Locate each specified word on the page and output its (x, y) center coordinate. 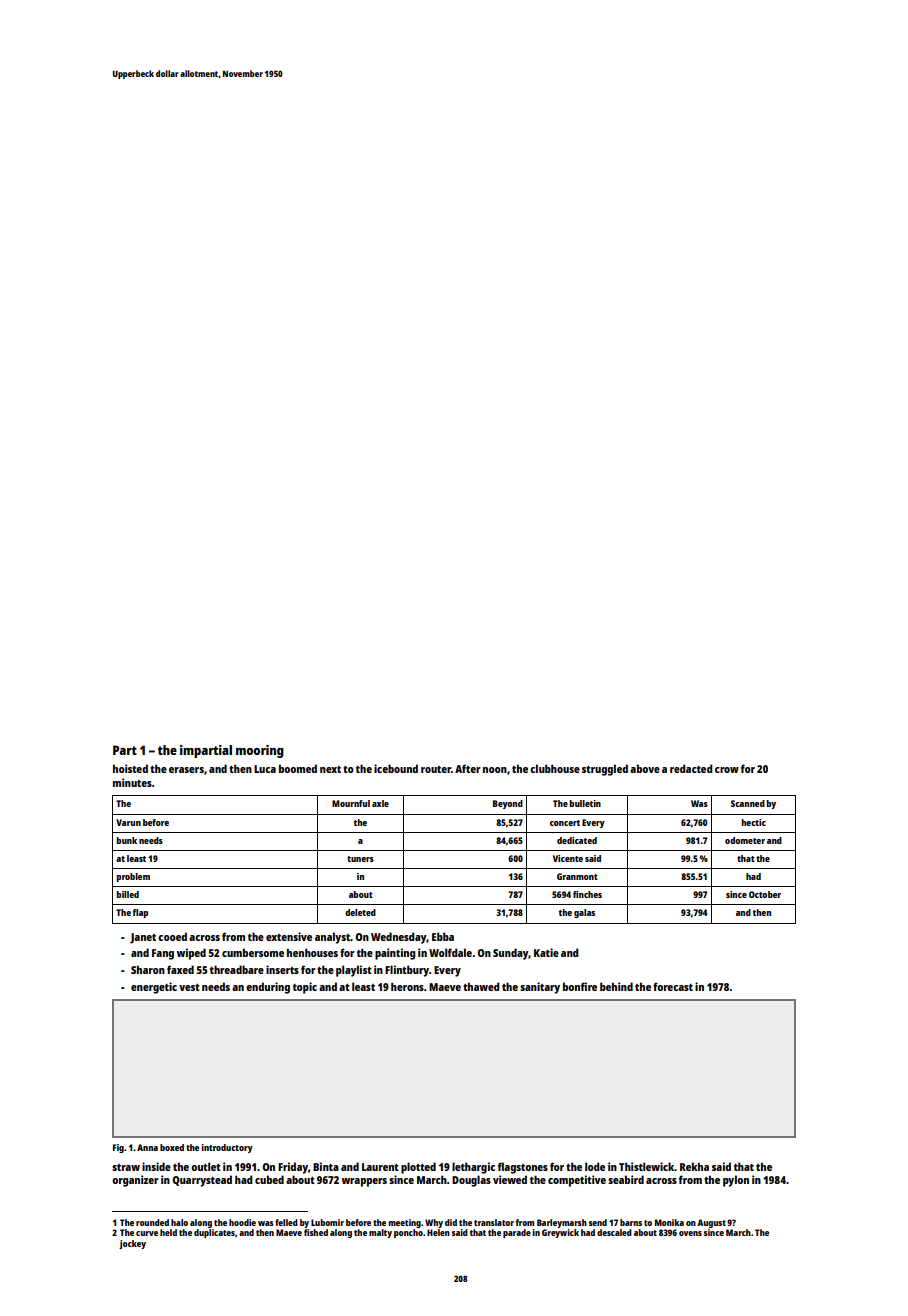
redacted (691, 768)
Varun (128, 822)
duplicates (214, 1233)
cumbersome (253, 952)
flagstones (523, 1168)
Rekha (694, 1166)
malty (380, 1233)
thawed (481, 986)
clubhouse (555, 768)
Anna (147, 1147)
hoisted (130, 768)
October (765, 894)
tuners (360, 859)
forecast (673, 986)
